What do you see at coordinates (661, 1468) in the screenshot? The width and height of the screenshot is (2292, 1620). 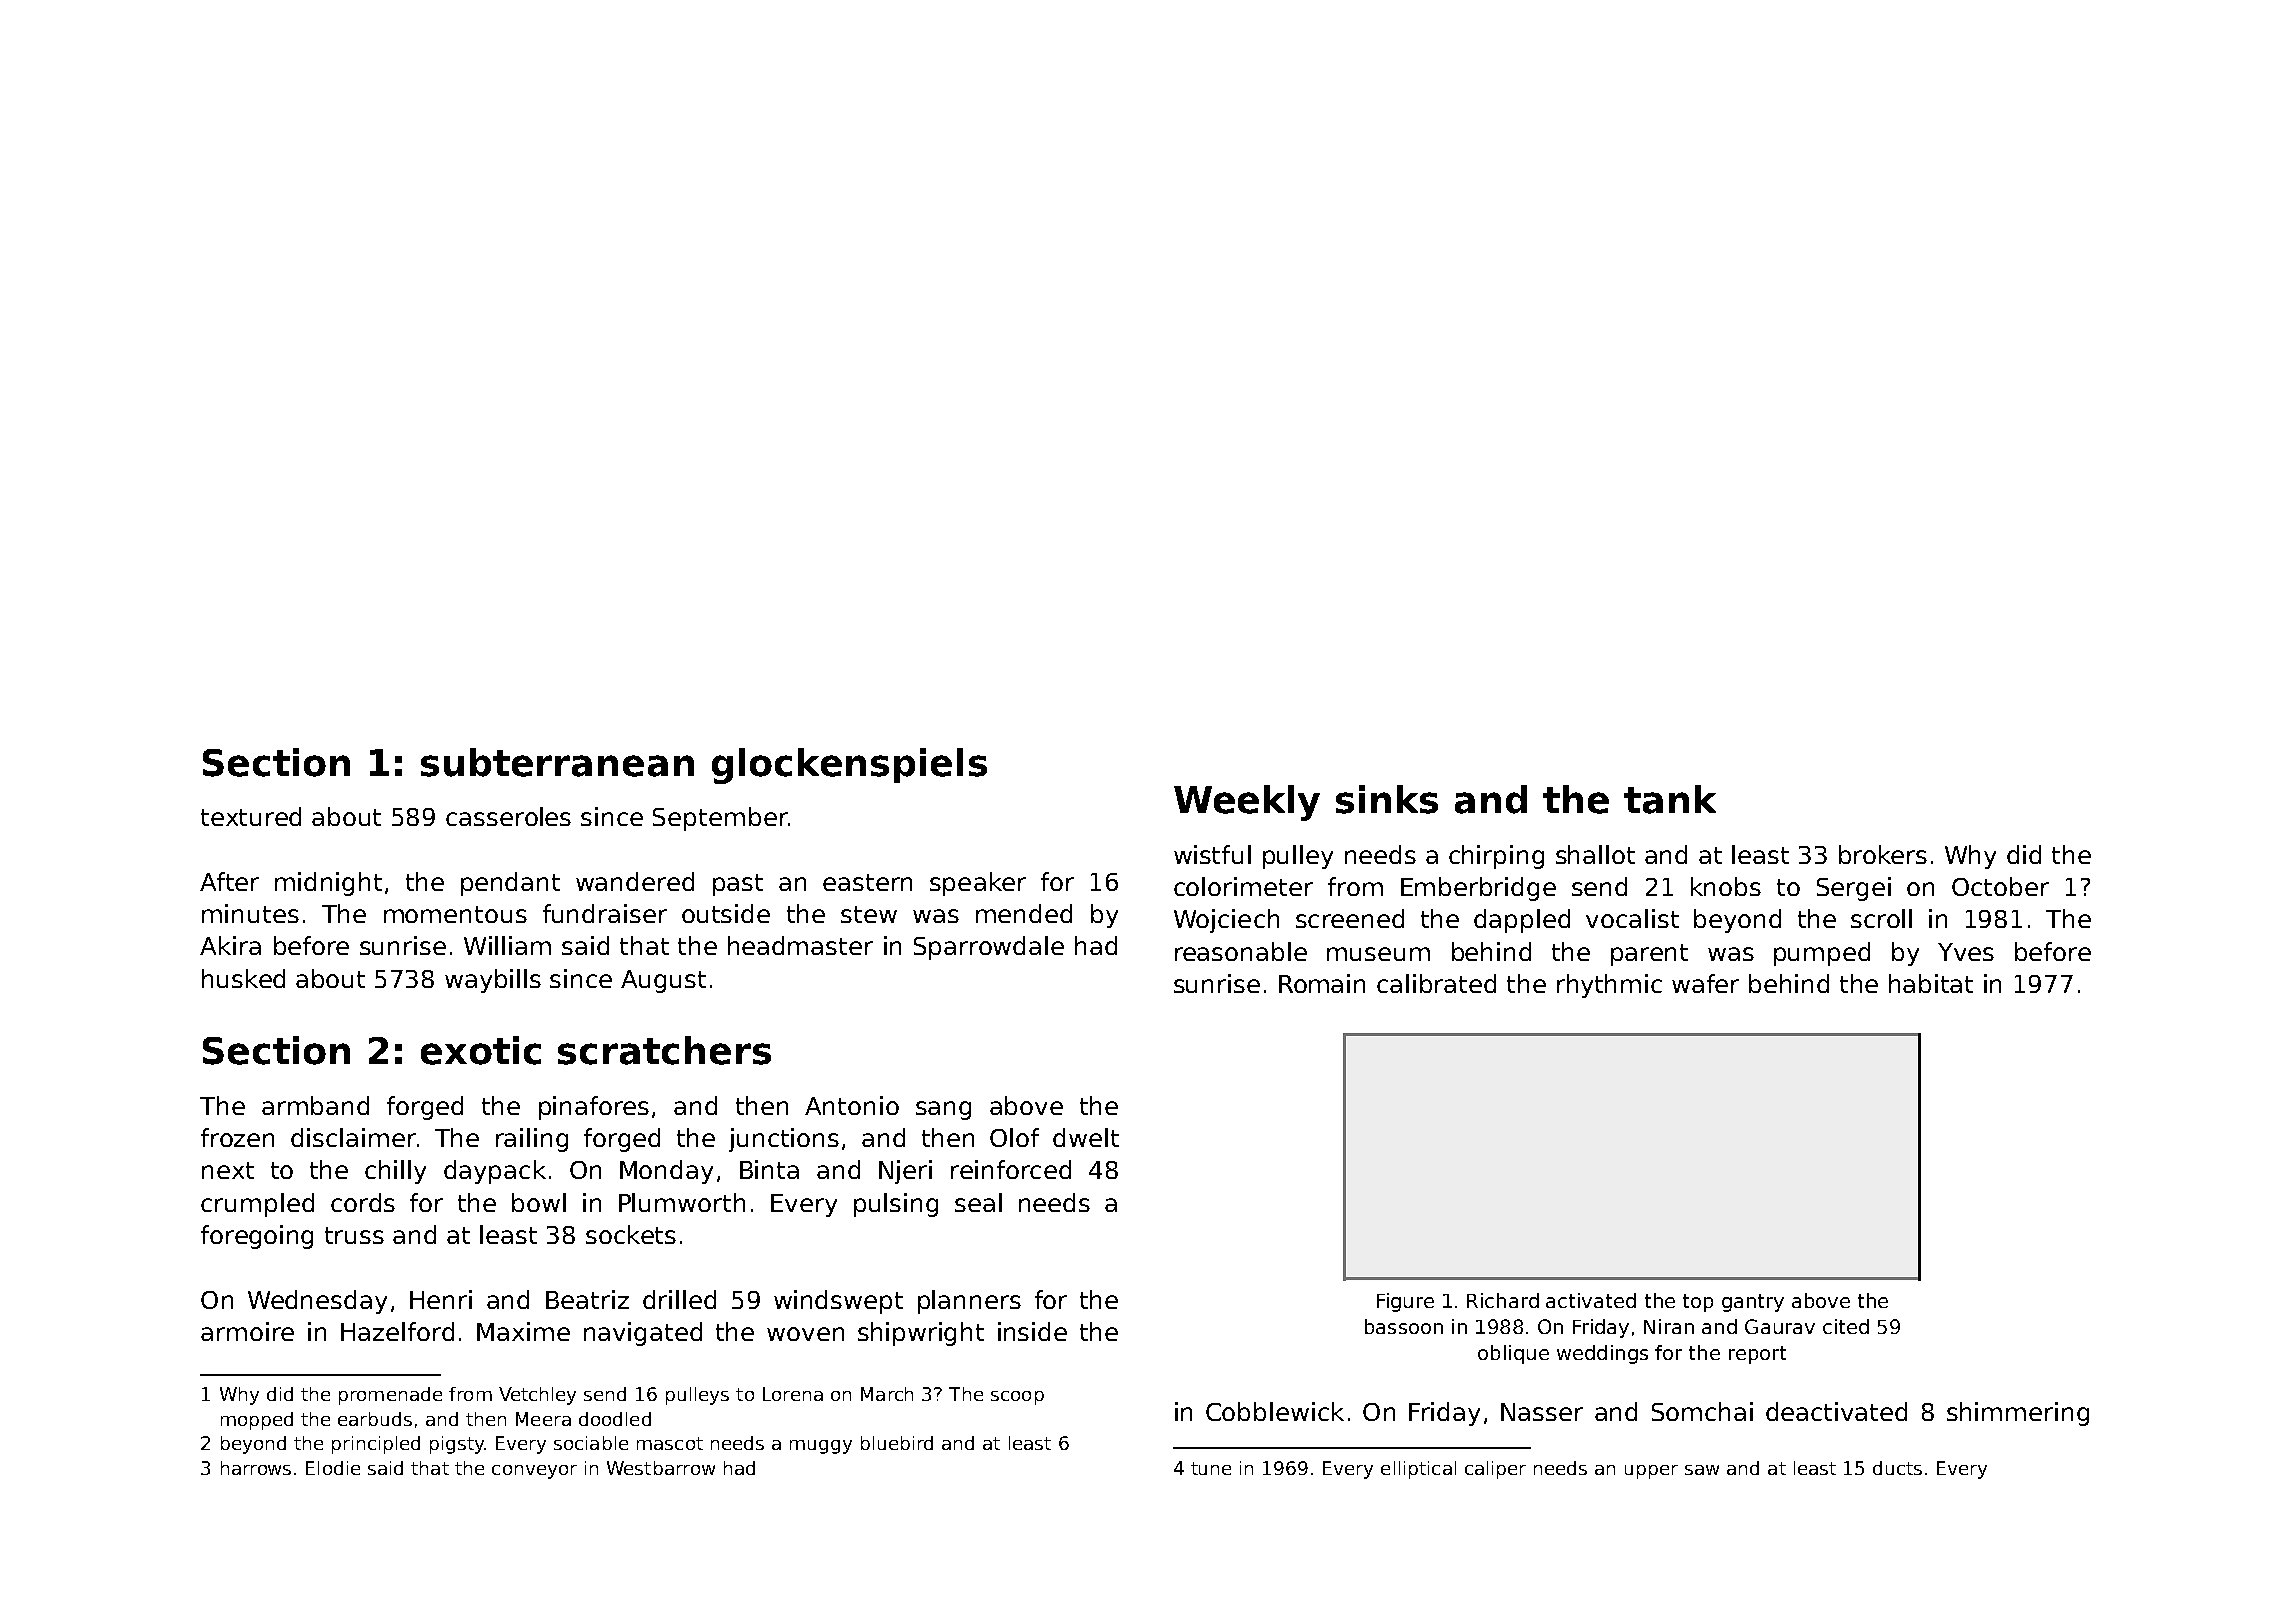 I see `Westbarrow` at bounding box center [661, 1468].
